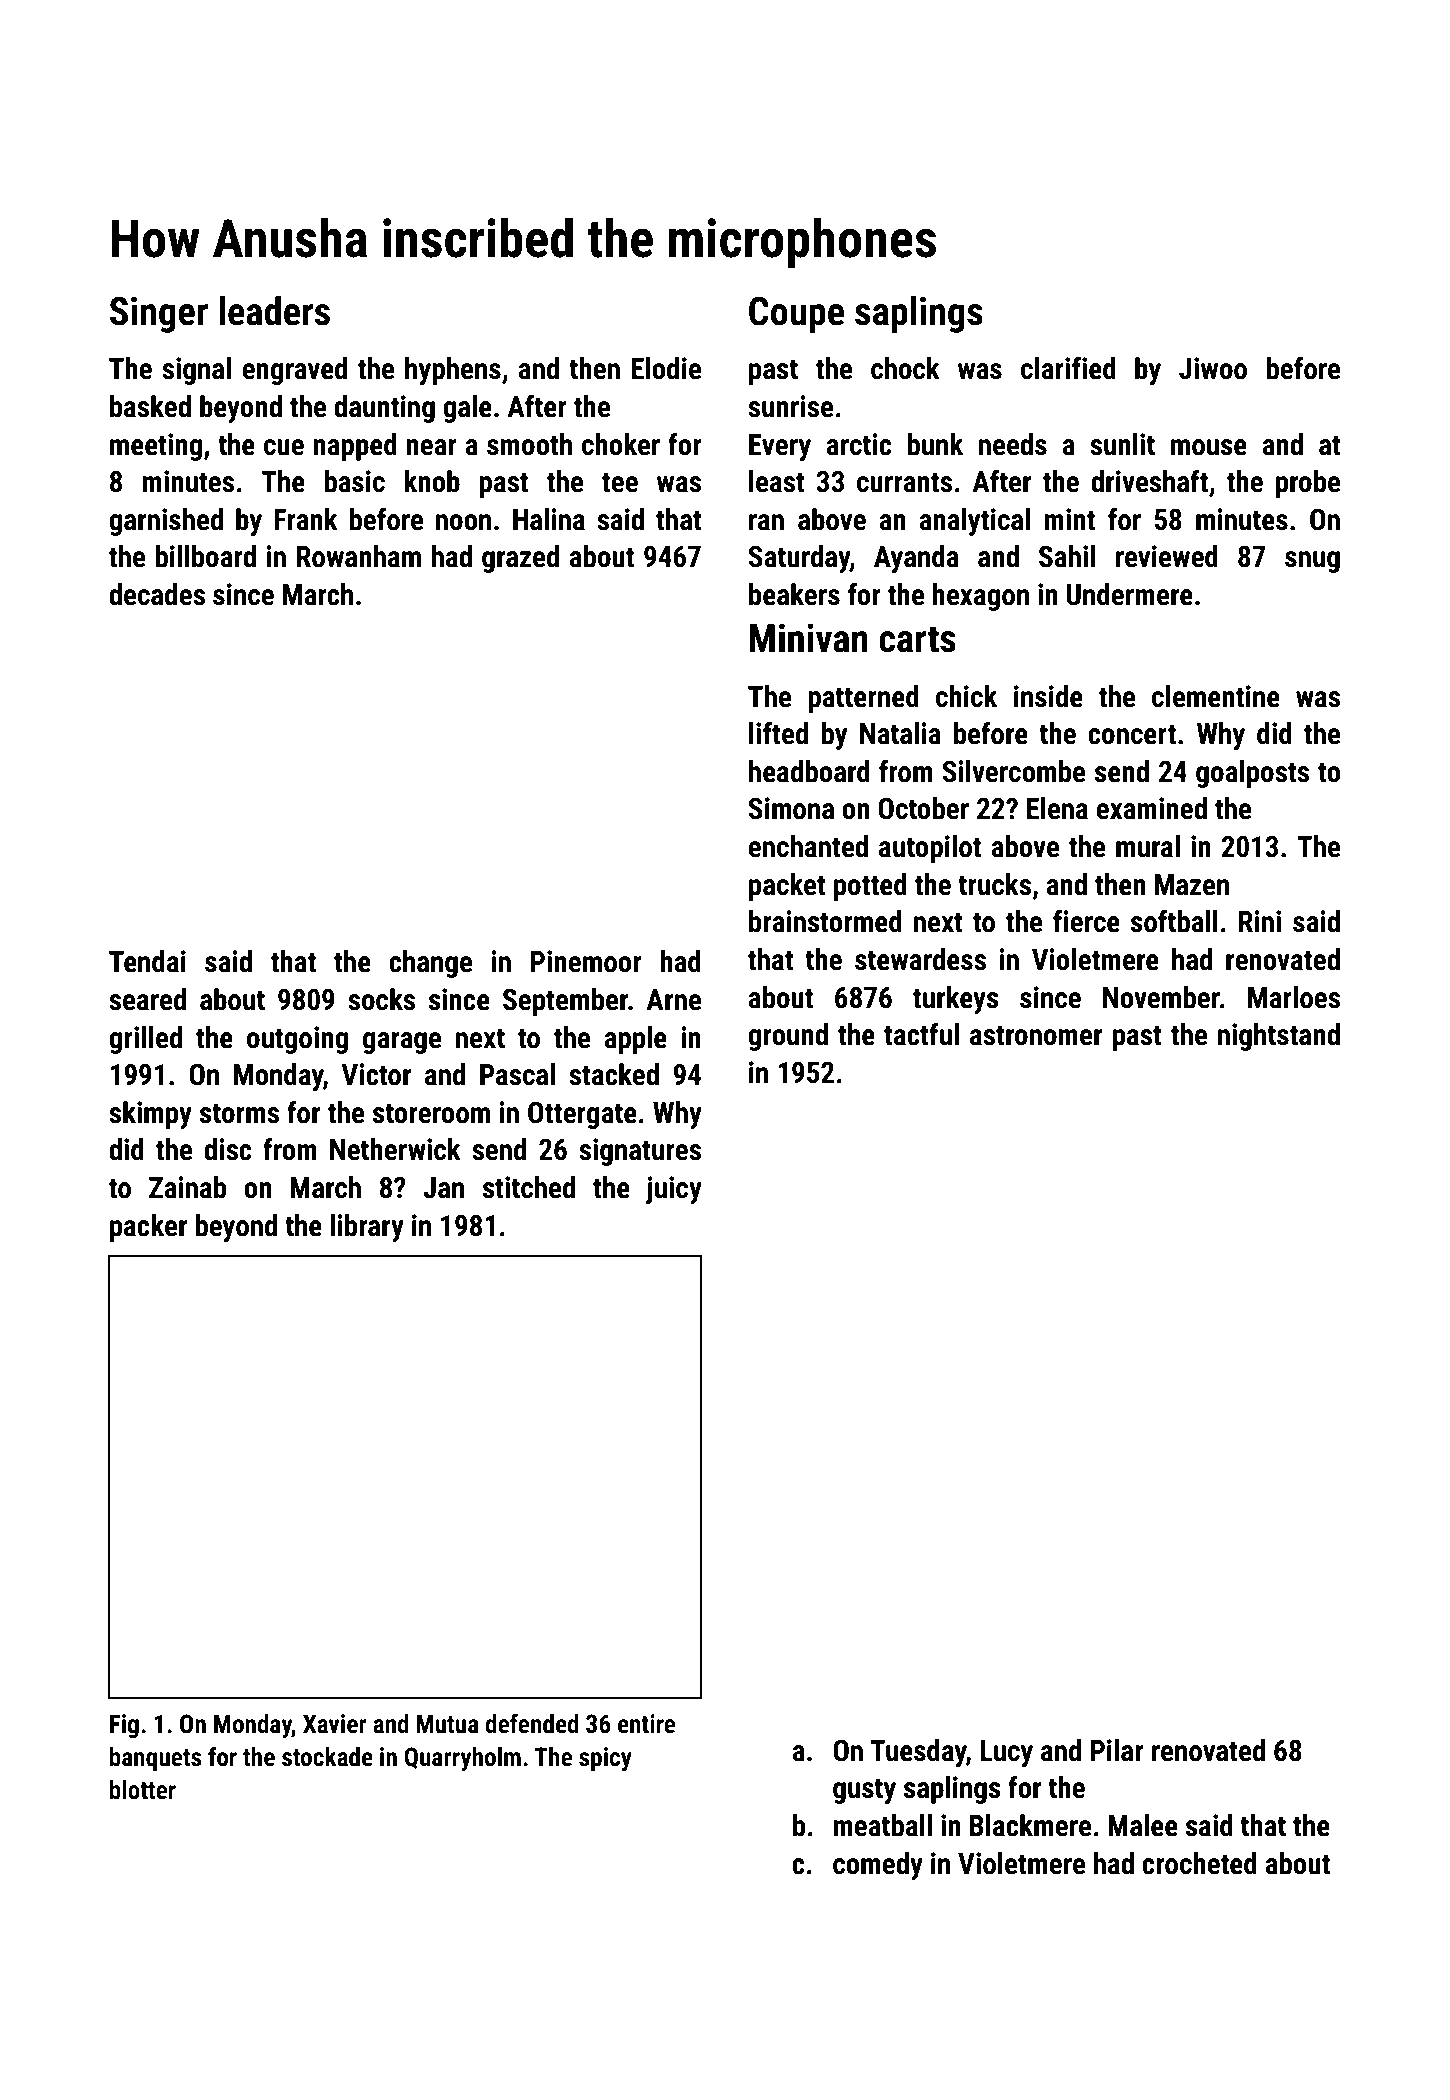  What do you see at coordinates (1213, 368) in the screenshot?
I see `Jiwoo` at bounding box center [1213, 368].
